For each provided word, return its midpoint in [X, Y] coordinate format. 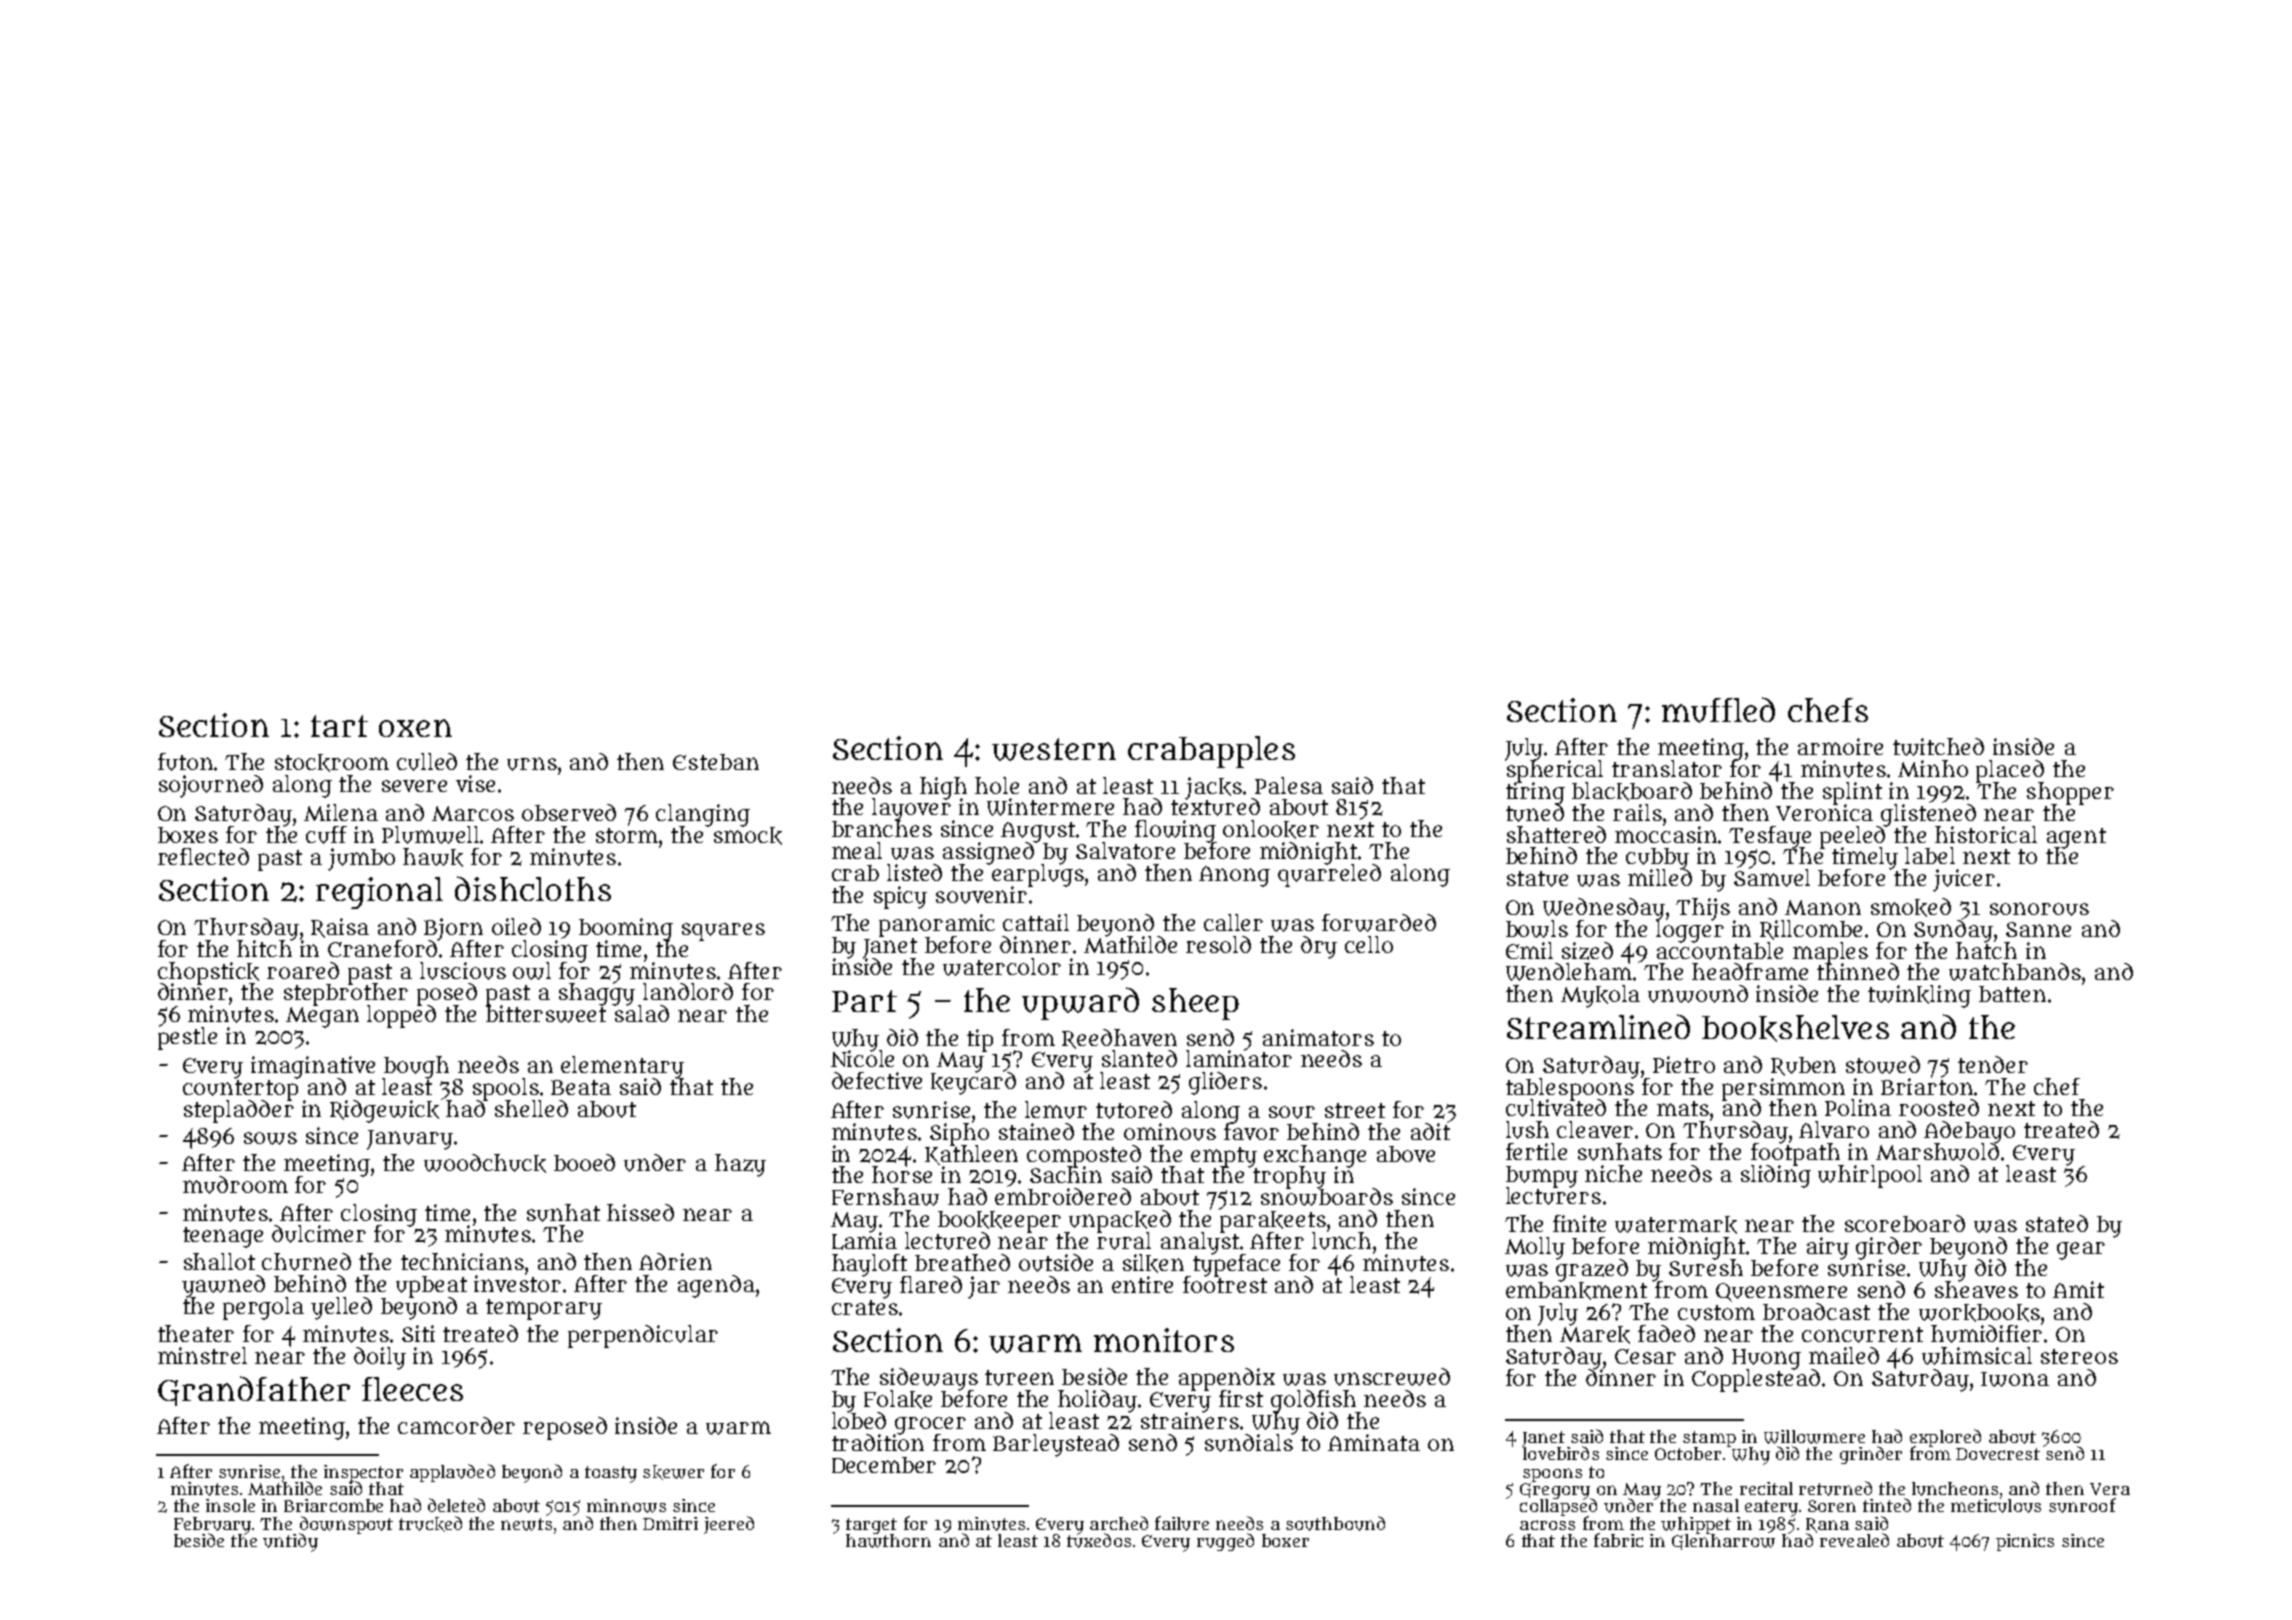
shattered [1556, 834]
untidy [290, 1542]
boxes [188, 835]
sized [1587, 951]
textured [1215, 807]
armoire [1840, 746]
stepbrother [346, 995]
